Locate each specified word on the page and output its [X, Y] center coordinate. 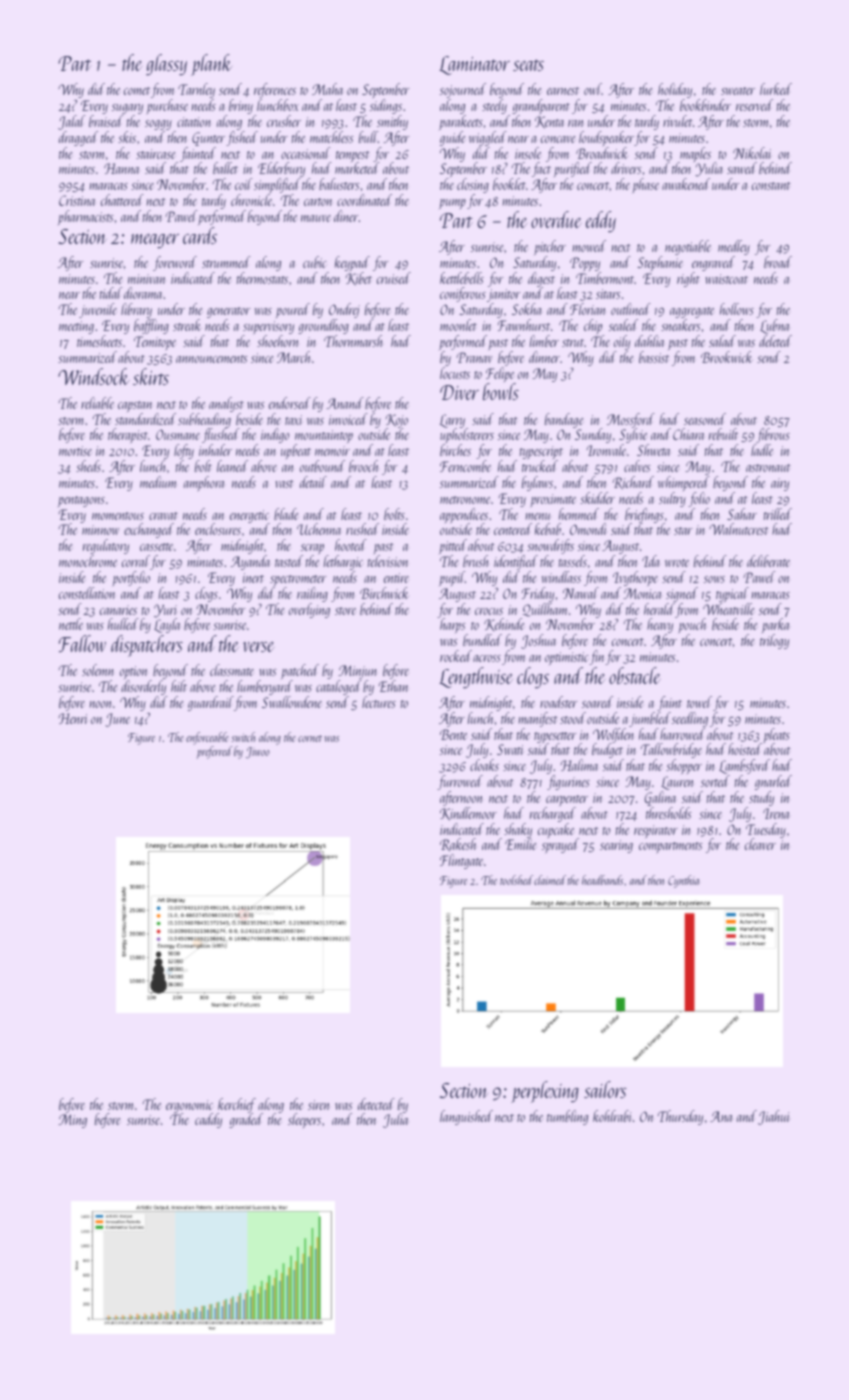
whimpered [684, 483]
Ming [73, 1121]
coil [243, 184]
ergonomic [189, 1107]
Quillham [545, 610]
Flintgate [461, 861]
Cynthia [683, 881]
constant [771, 186]
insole [528, 153]
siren [318, 1105]
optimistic [567, 658]
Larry [454, 421]
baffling [151, 326]
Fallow [82, 643]
